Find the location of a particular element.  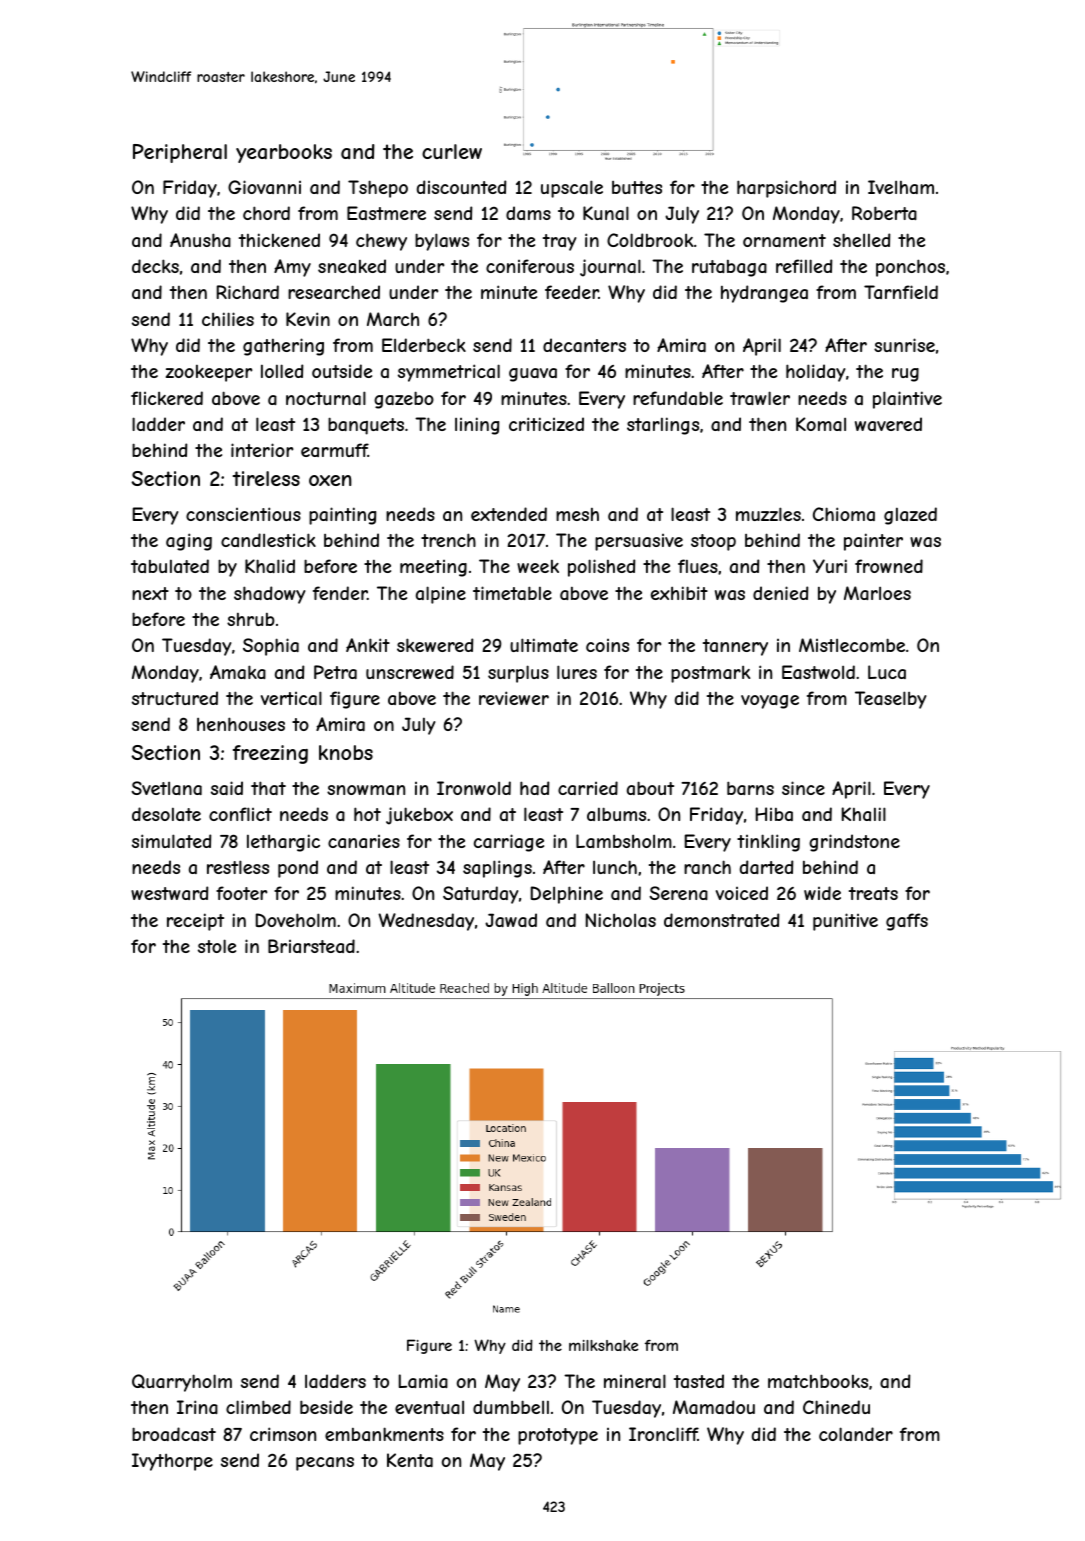

sunrise is located at coordinates (904, 345).
